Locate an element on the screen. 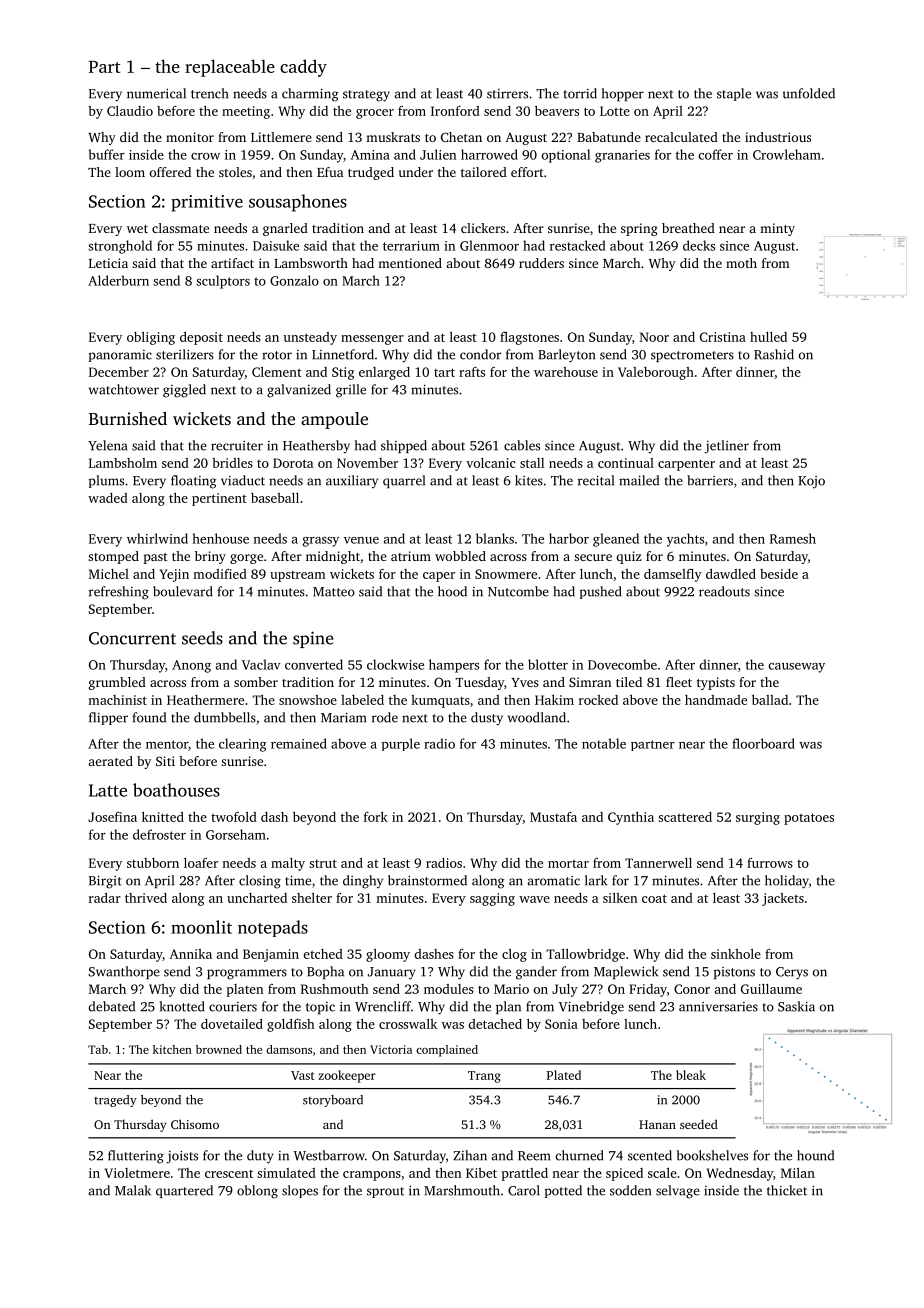 The width and height of the screenshot is (924, 1308). Zihan is located at coordinates (470, 1155).
